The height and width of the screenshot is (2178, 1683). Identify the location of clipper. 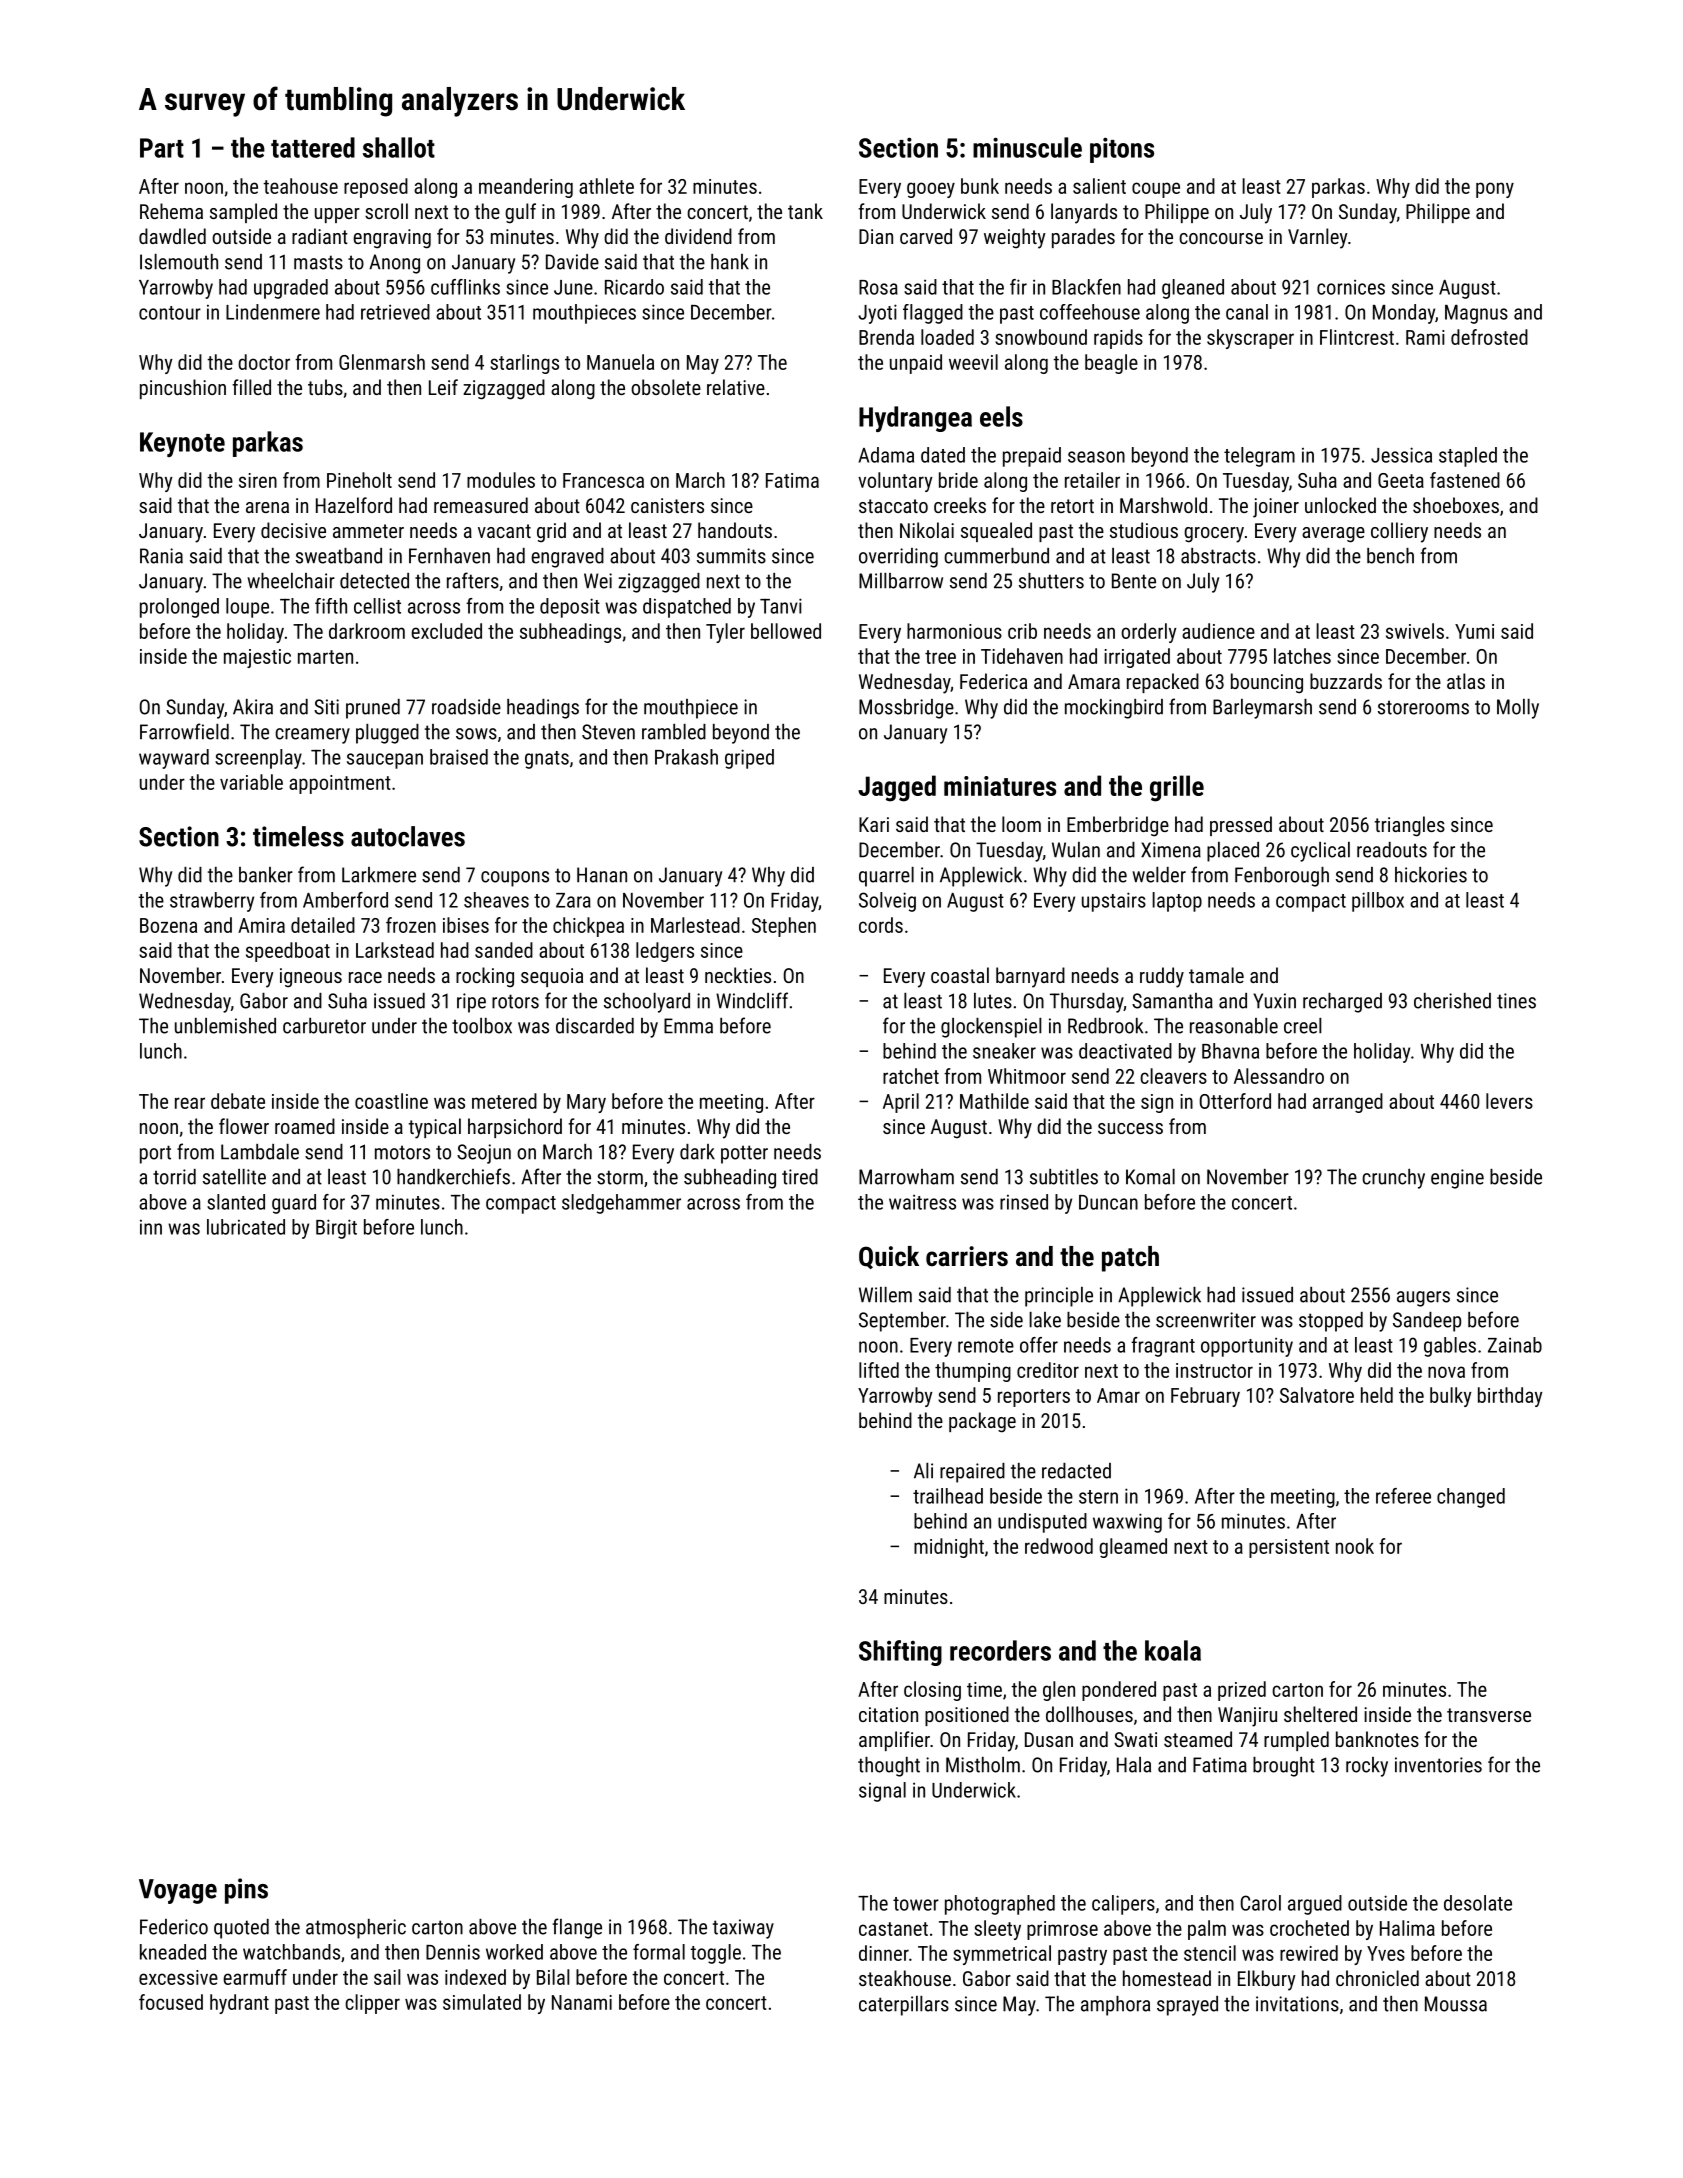
(372, 2004).
